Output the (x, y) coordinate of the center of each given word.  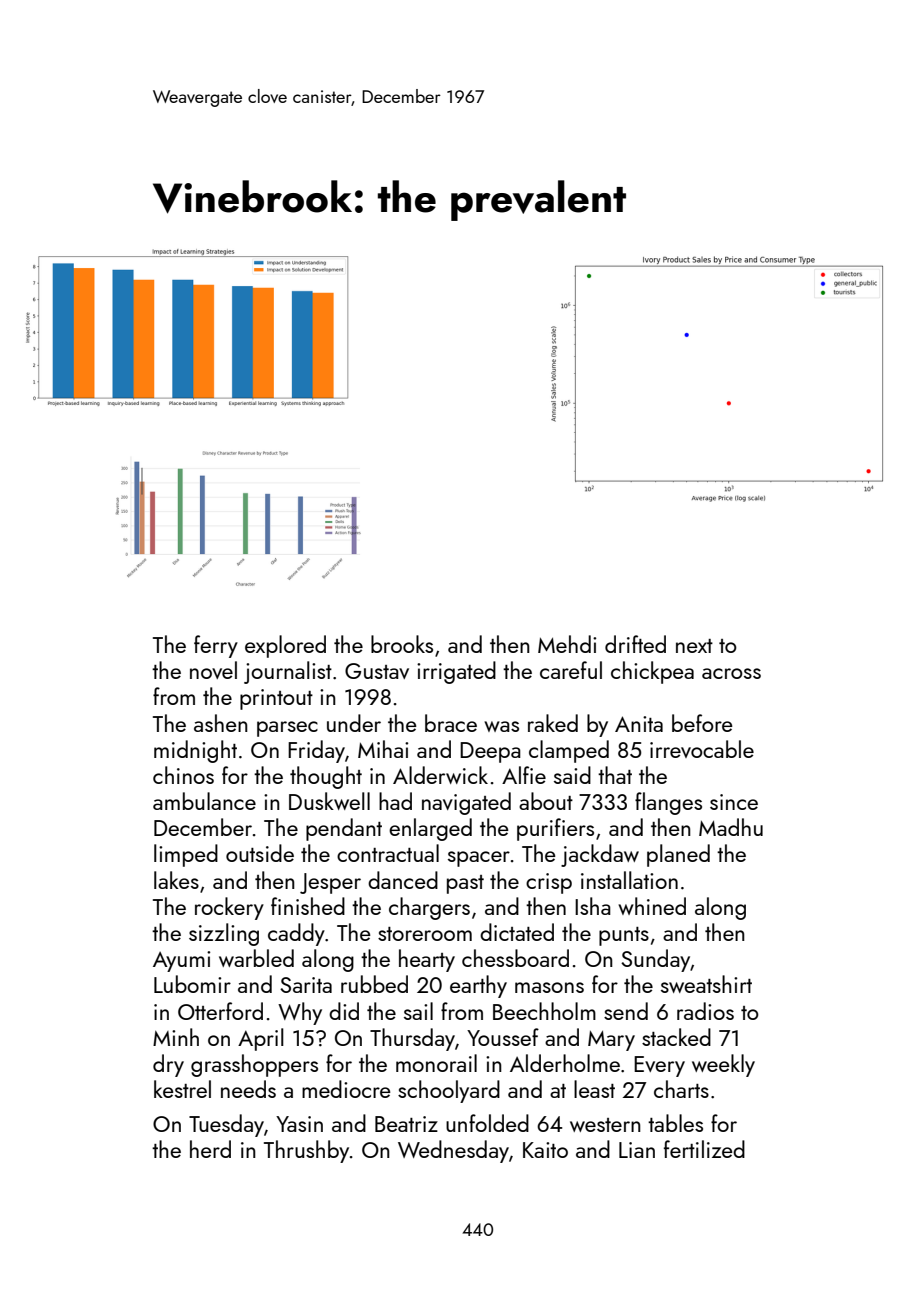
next (694, 646)
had (395, 801)
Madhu (731, 827)
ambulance (204, 801)
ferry (216, 646)
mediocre (346, 1089)
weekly (723, 1065)
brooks (402, 644)
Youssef (503, 1037)
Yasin (299, 1124)
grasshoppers (254, 1065)
